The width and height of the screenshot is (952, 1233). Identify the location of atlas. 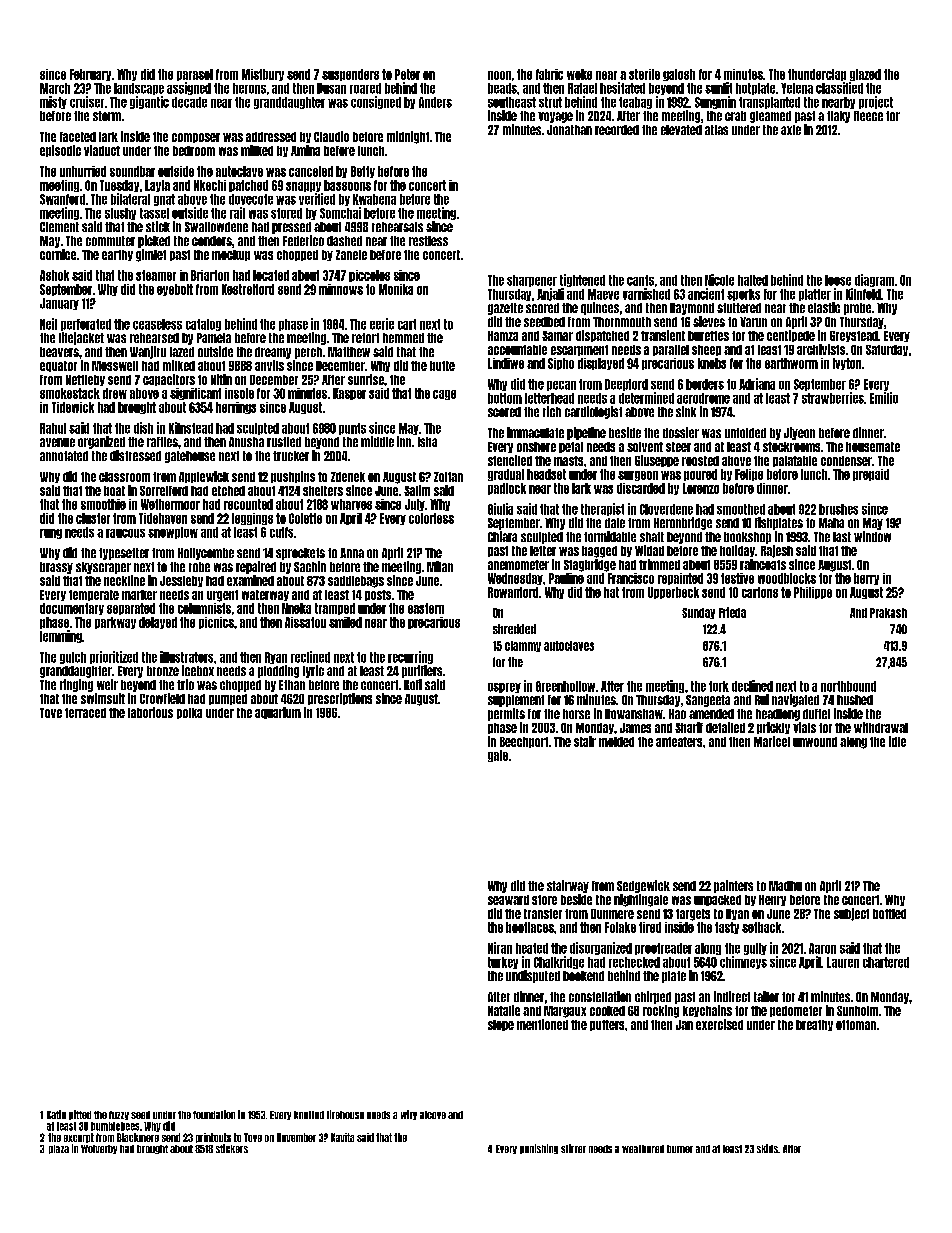
(716, 130).
